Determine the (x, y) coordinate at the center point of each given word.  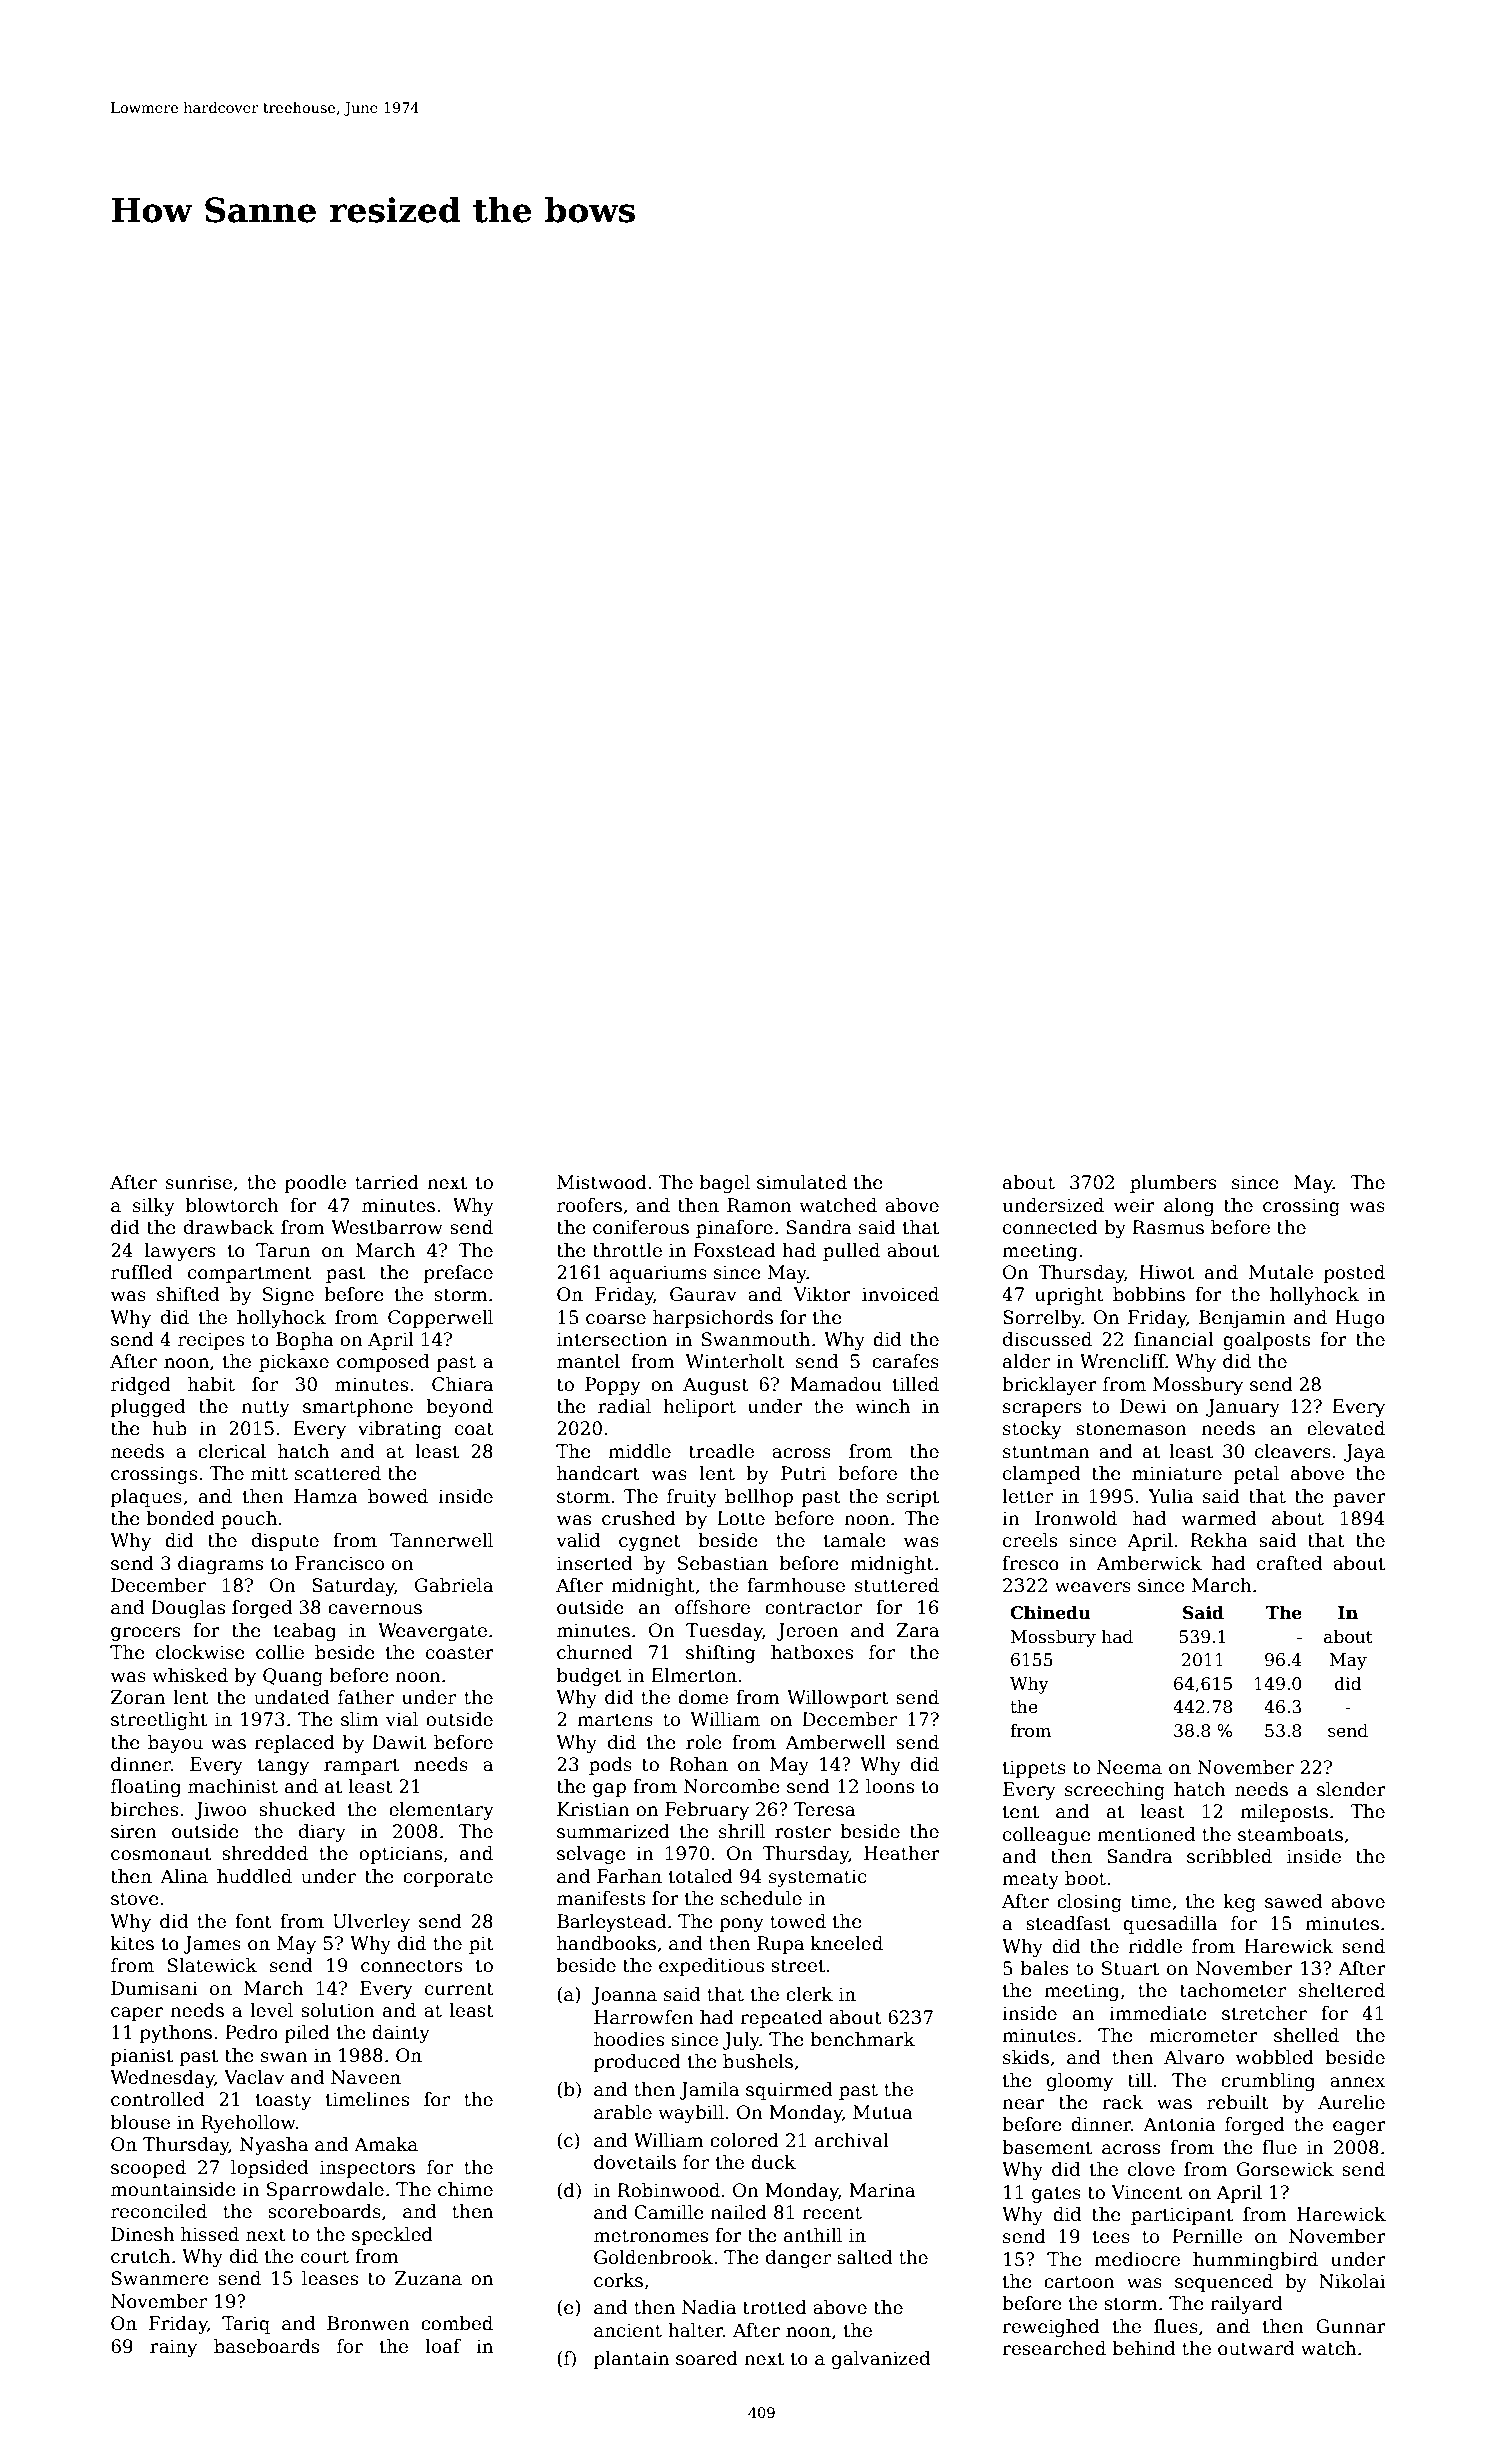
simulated (802, 1182)
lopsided (270, 2169)
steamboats (1290, 1834)
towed (798, 1921)
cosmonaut (161, 1854)
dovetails (635, 2162)
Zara (918, 1630)
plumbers (1173, 1184)
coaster (460, 1653)
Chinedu (1050, 1613)
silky (154, 1207)
